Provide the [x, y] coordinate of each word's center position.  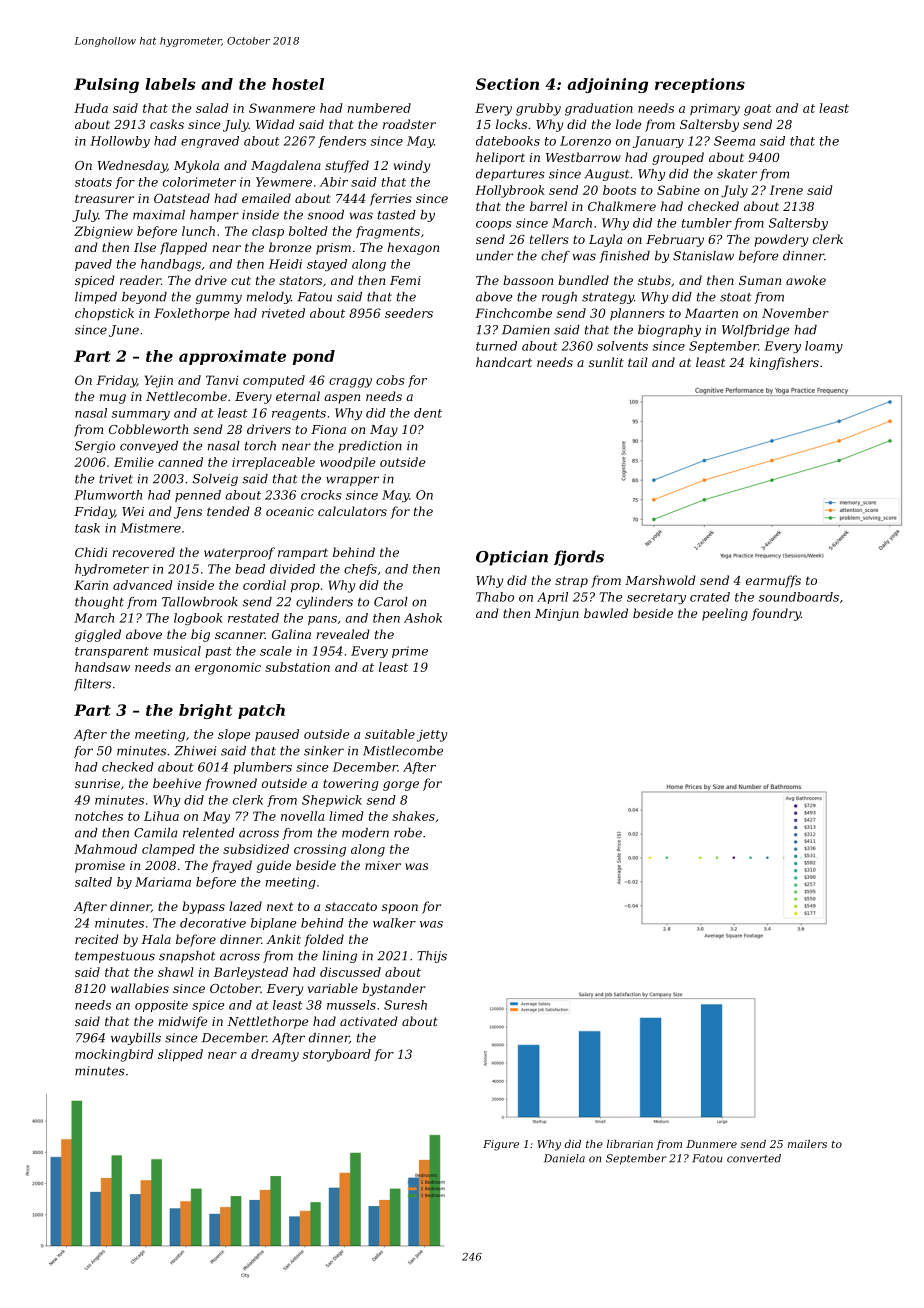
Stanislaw [703, 256]
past [218, 652]
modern [365, 833]
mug [112, 399]
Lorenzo [585, 141]
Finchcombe [513, 313]
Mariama [163, 882]
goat [758, 110]
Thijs [432, 957]
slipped [180, 1055]
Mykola [196, 166]
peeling [725, 614]
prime [410, 652]
